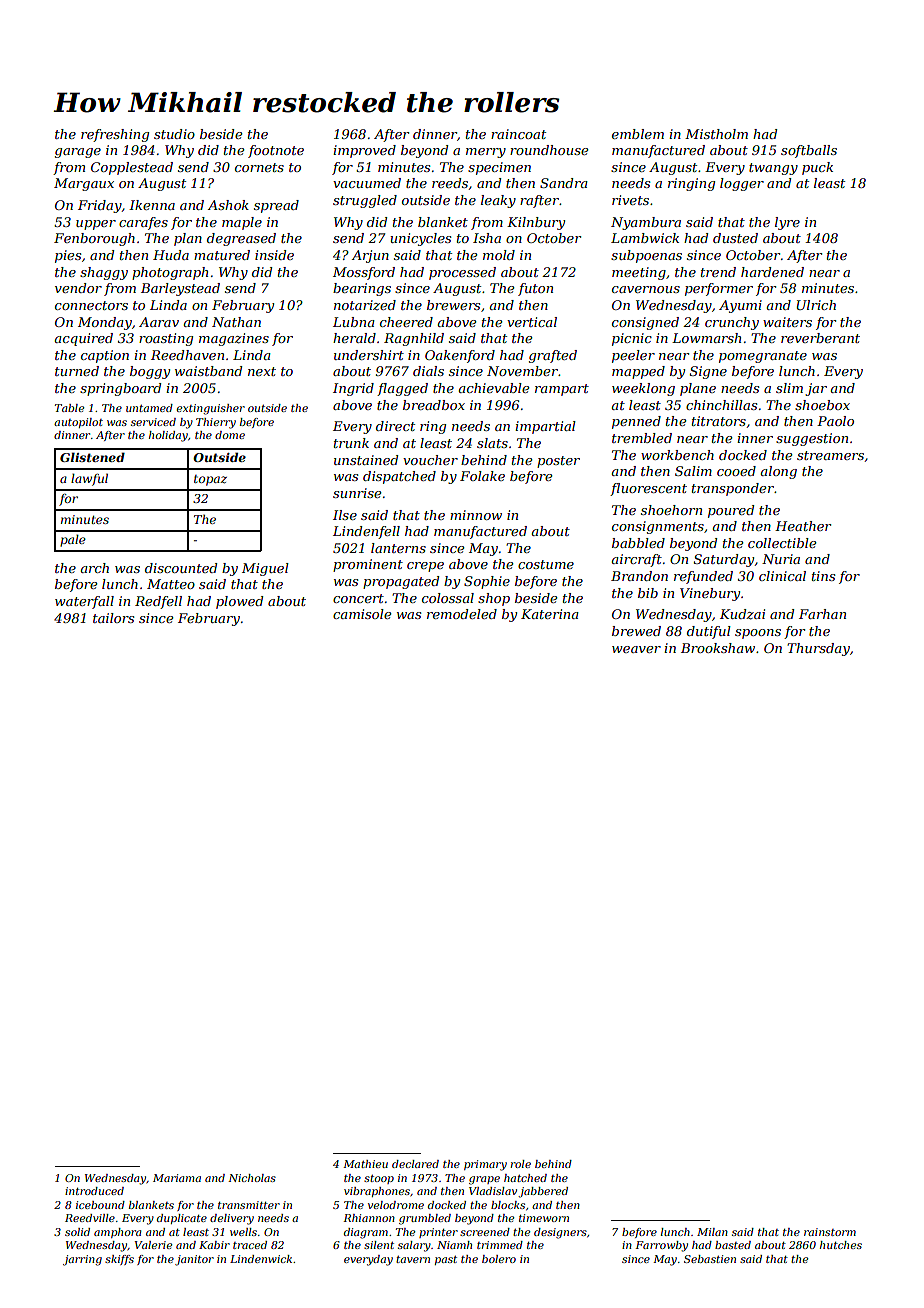  Describe the element at coordinates (104, 273) in the screenshot. I see `shaggy` at that location.
